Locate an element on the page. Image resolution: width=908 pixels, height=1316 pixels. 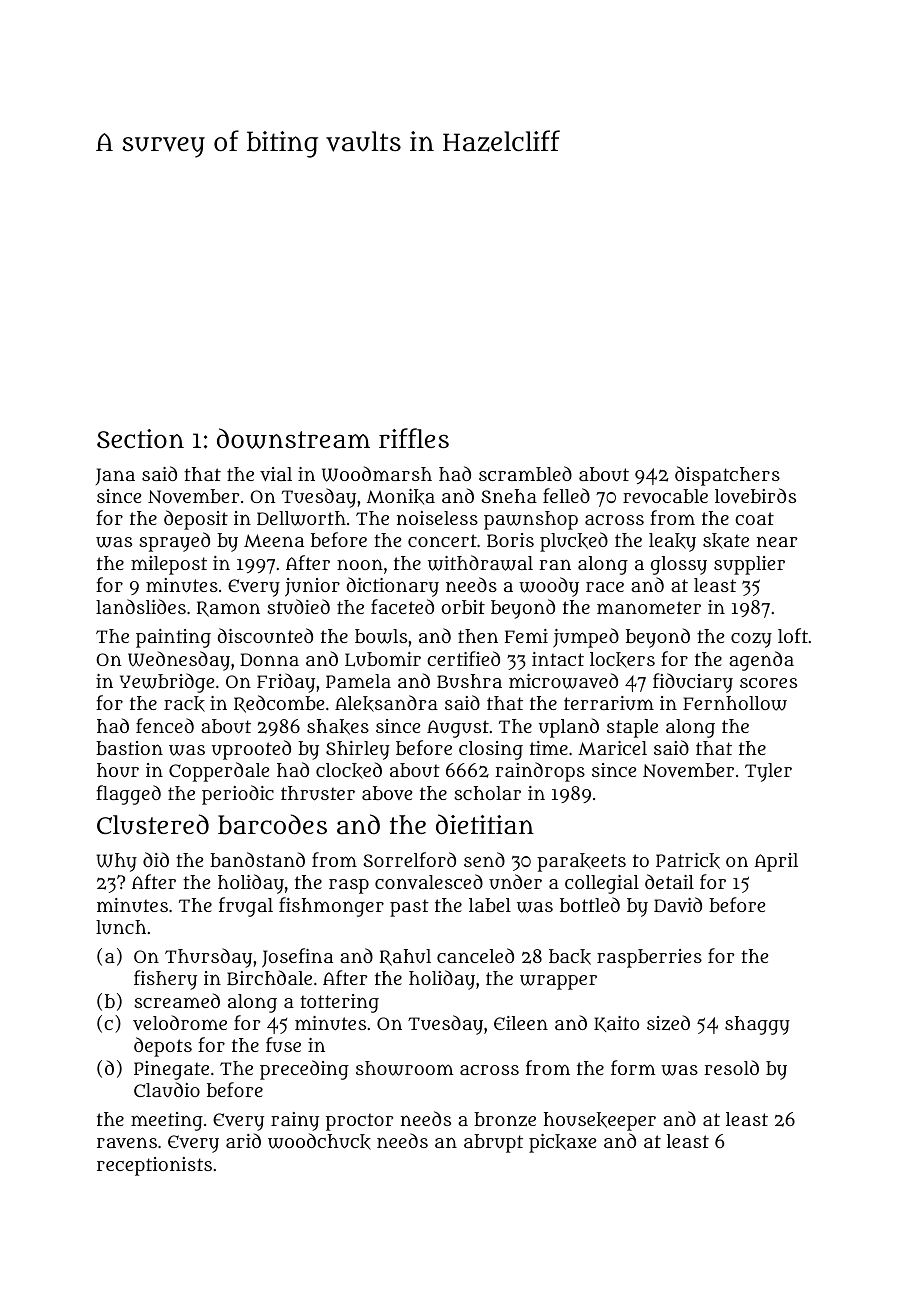
Fernhollow is located at coordinates (735, 703).
